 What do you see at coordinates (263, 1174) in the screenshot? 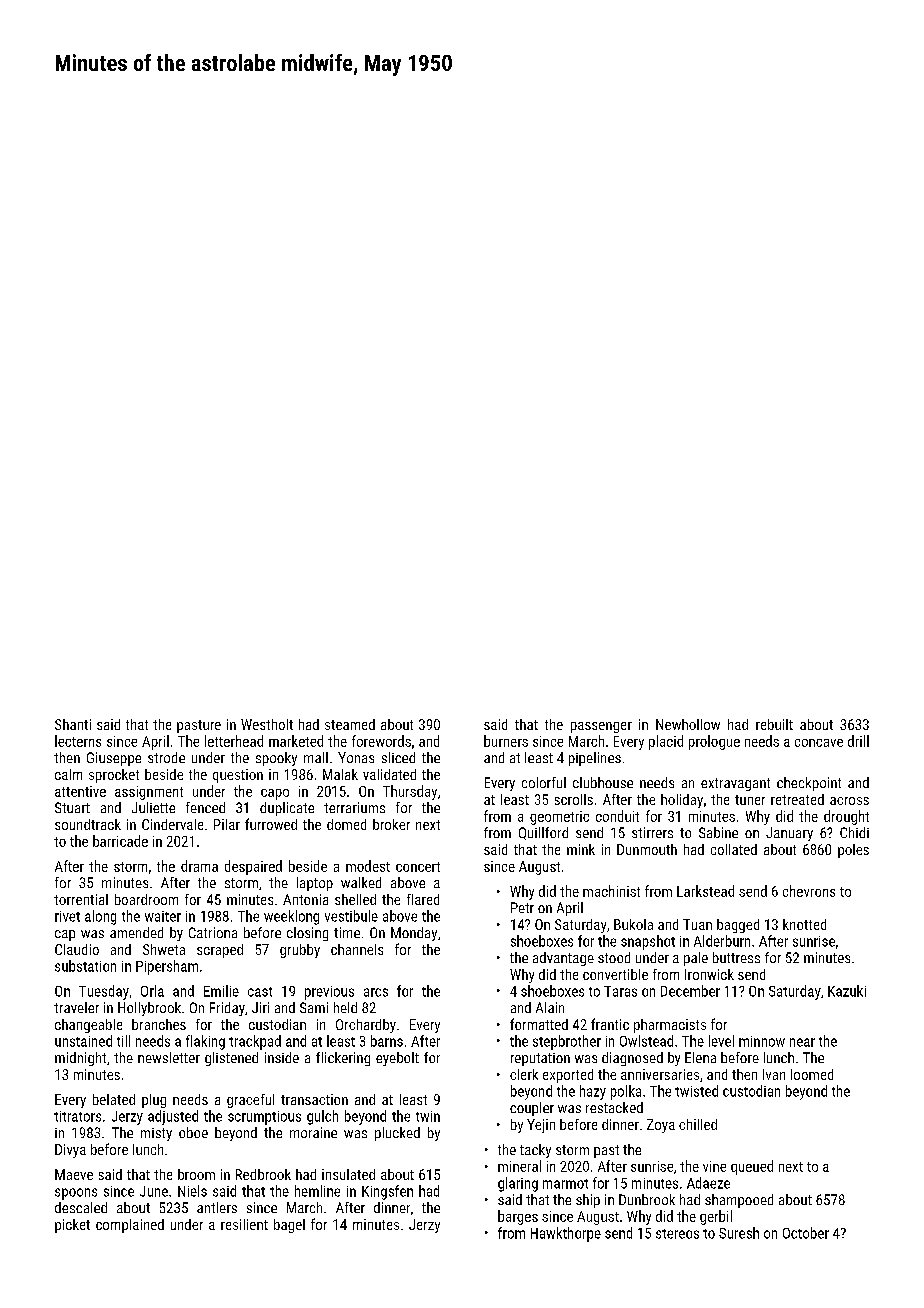
I see `Redbrook` at bounding box center [263, 1174].
